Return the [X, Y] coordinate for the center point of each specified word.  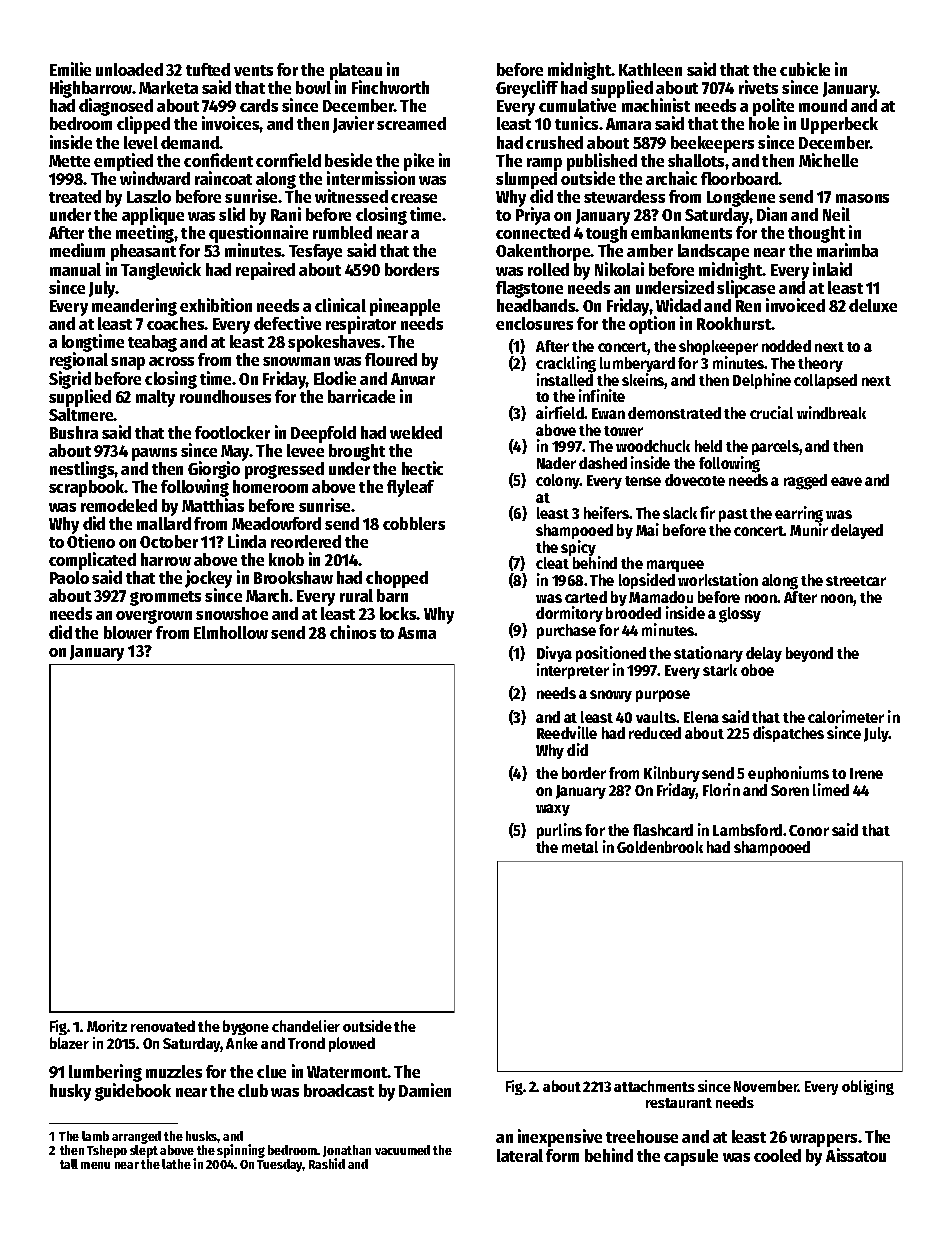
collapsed [825, 381]
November [766, 1086]
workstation [718, 580]
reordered [306, 541]
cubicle [805, 69]
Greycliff [527, 89]
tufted [208, 69]
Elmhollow [231, 632]
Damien [425, 1090]
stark [720, 670]
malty [155, 398]
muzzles [174, 1071]
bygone [246, 1027]
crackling [566, 364]
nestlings [82, 470]
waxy [553, 810]
